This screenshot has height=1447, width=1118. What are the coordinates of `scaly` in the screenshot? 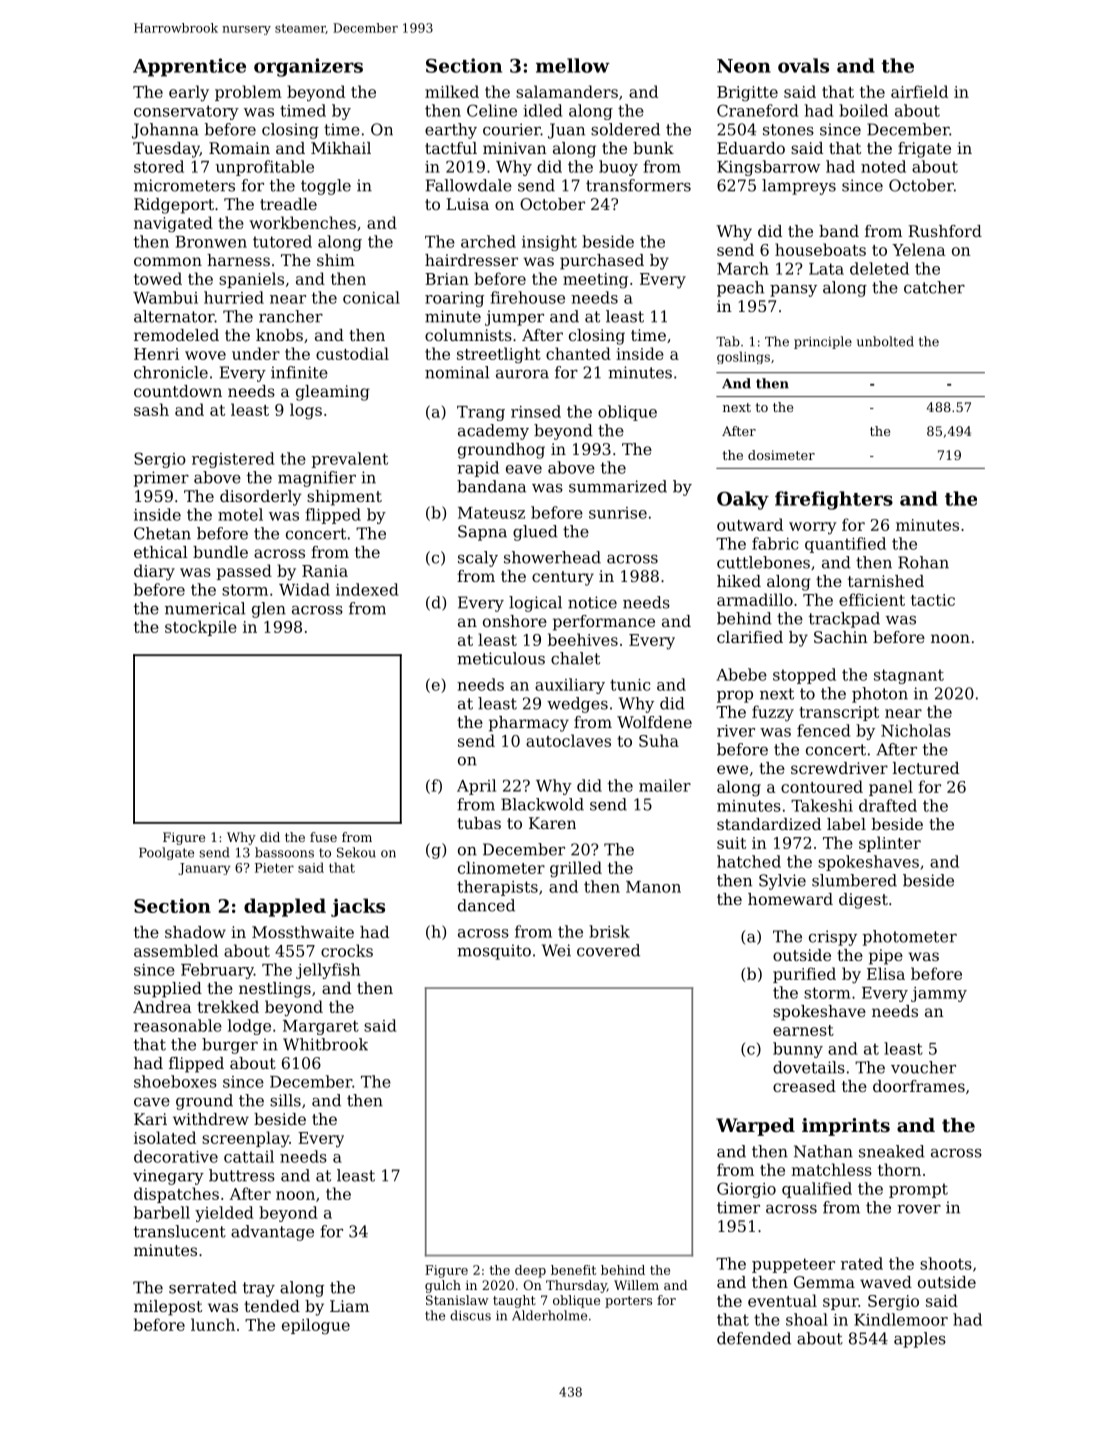 It's located at (478, 559).
